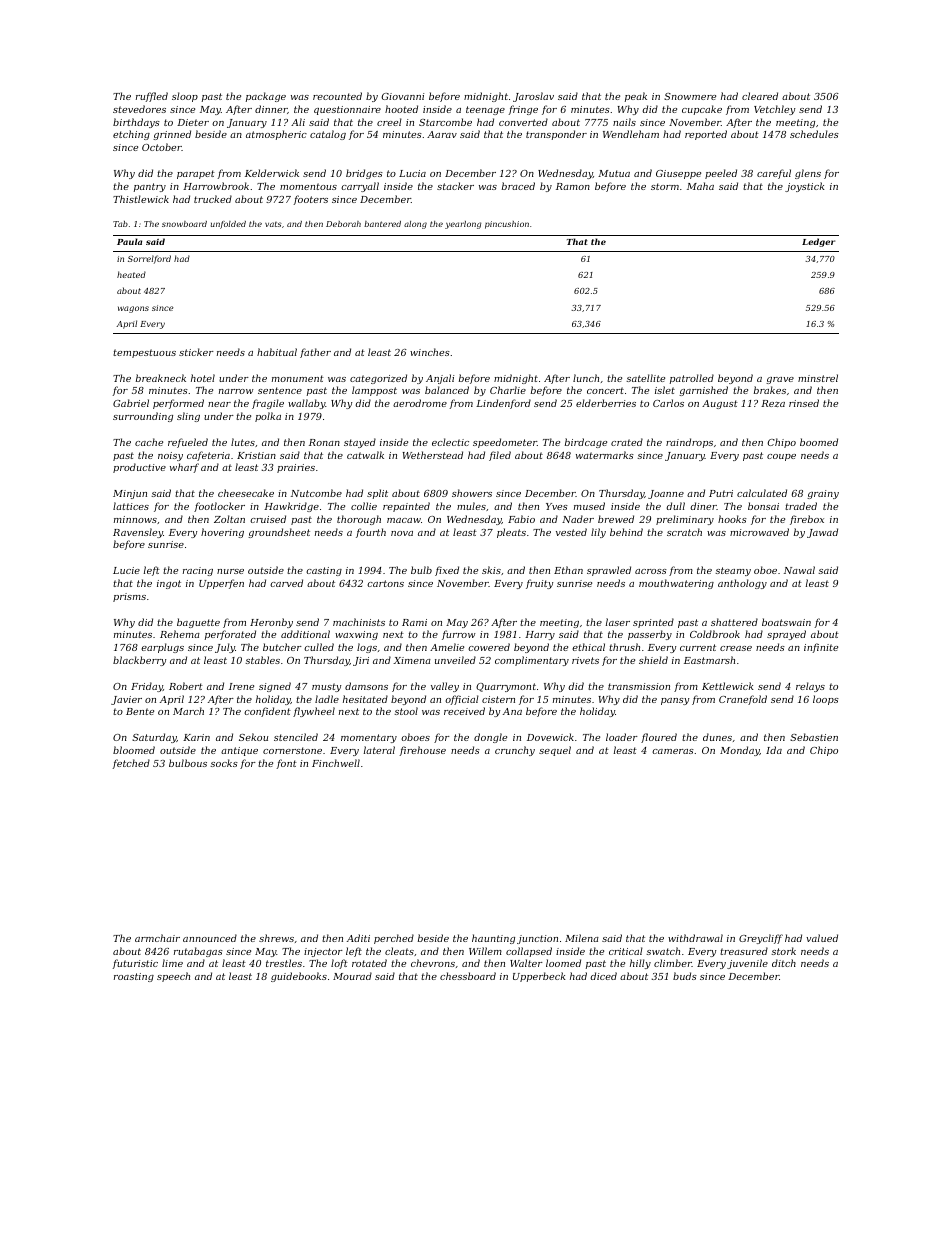 The width and height of the document is (952, 1233). Describe the element at coordinates (533, 97) in the document. I see `Jaroslav` at that location.
